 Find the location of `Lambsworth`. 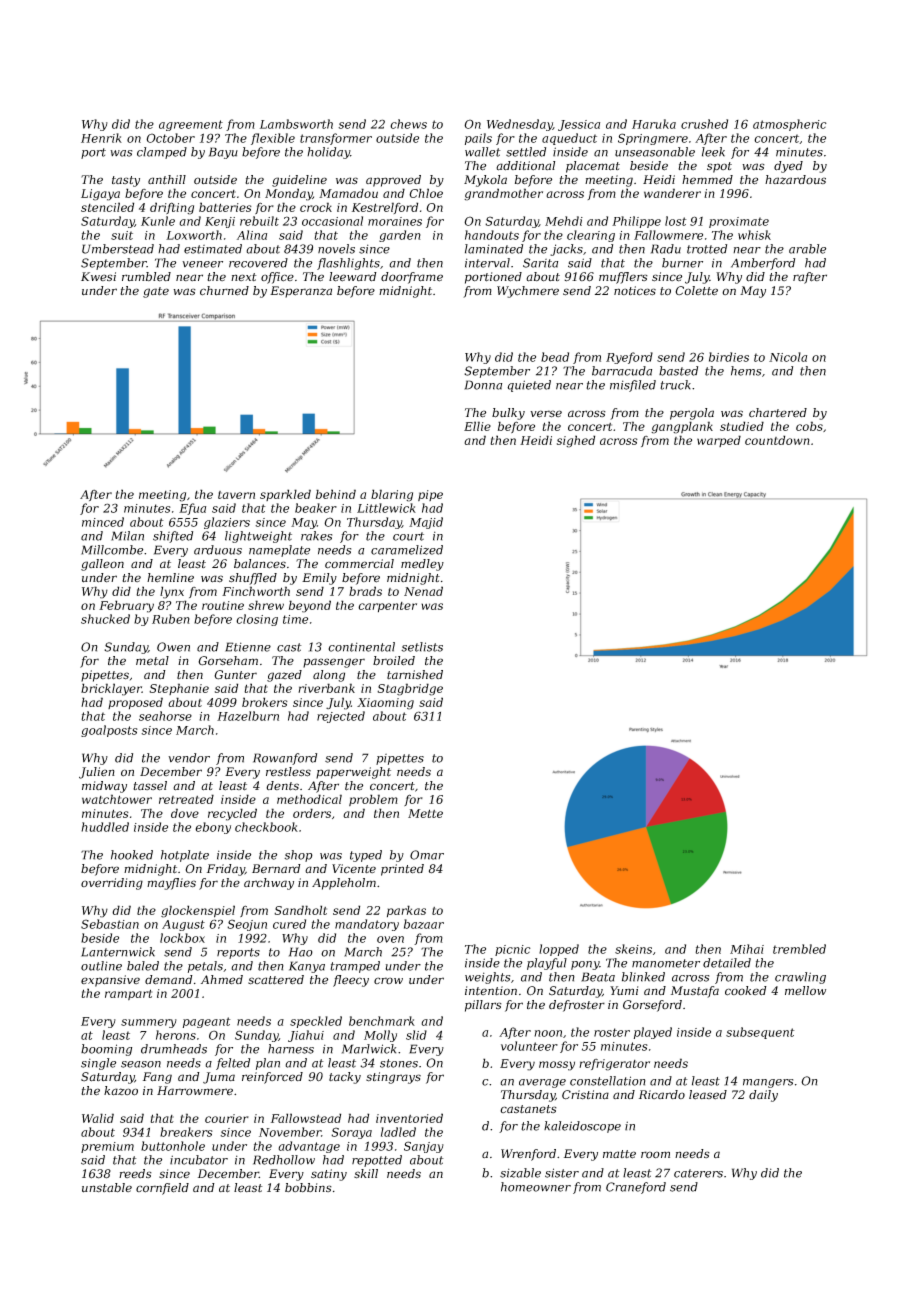

Lambsworth is located at coordinates (296, 124).
